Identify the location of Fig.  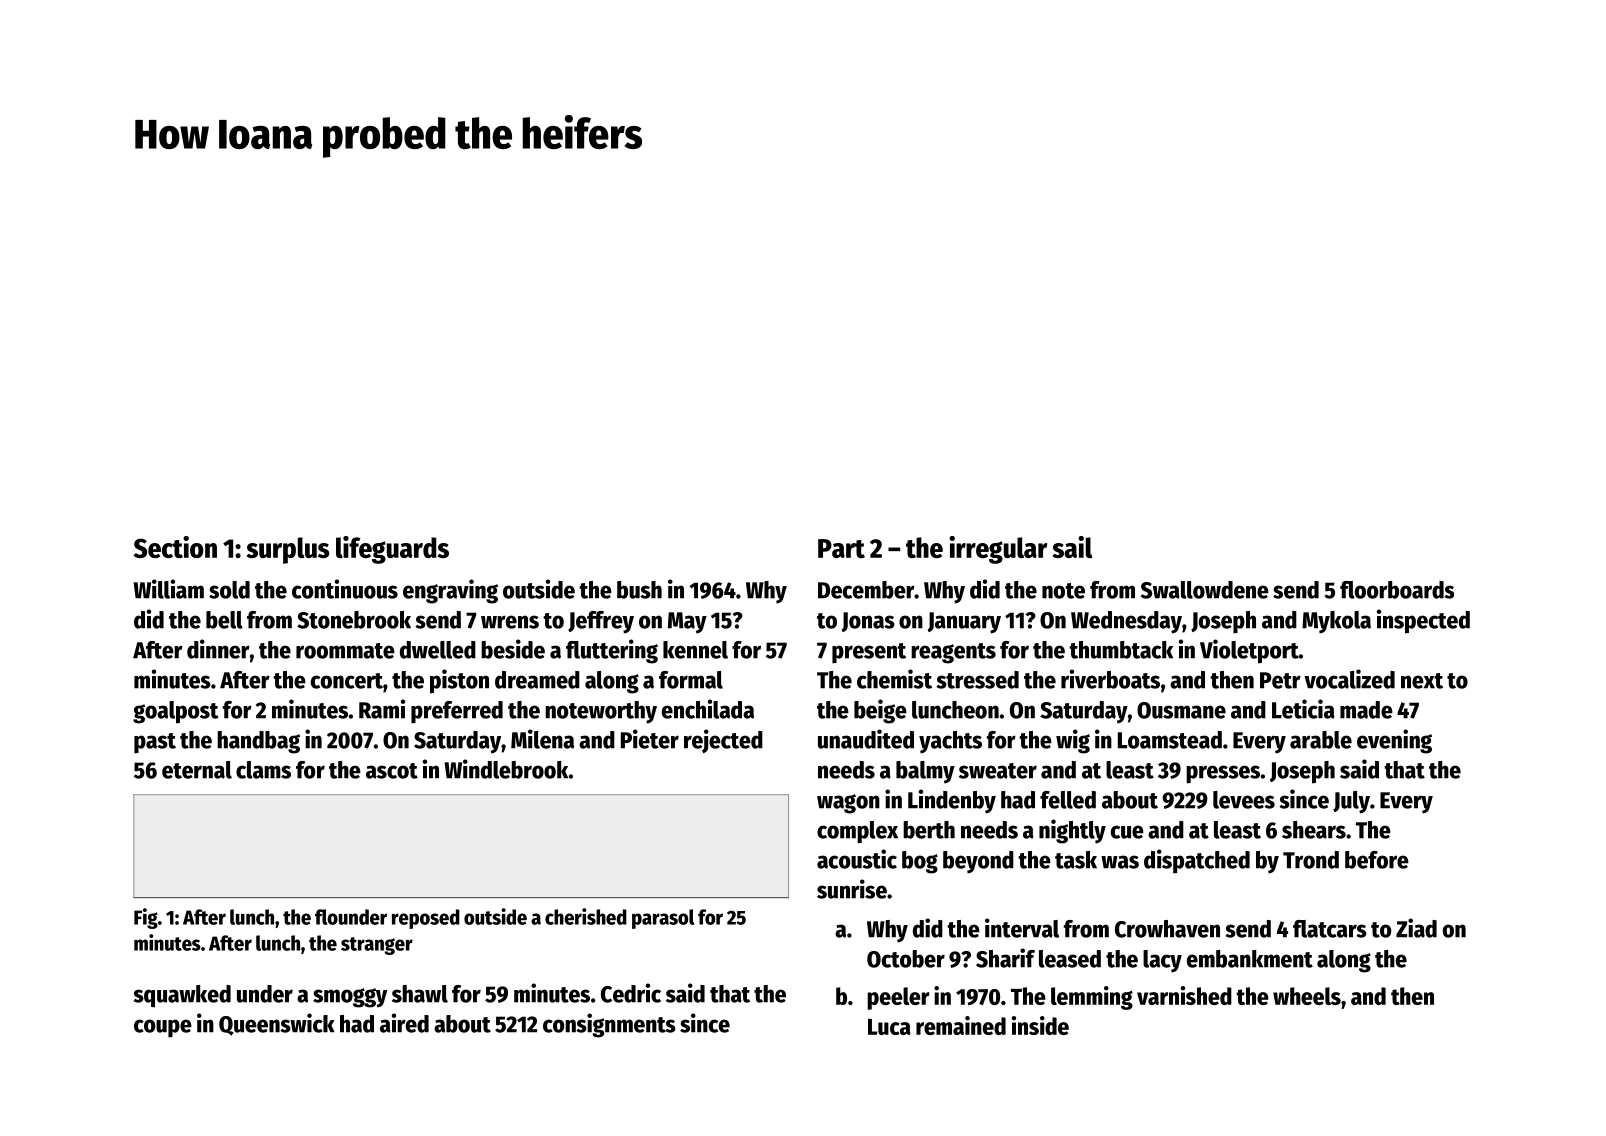
(146, 918).
